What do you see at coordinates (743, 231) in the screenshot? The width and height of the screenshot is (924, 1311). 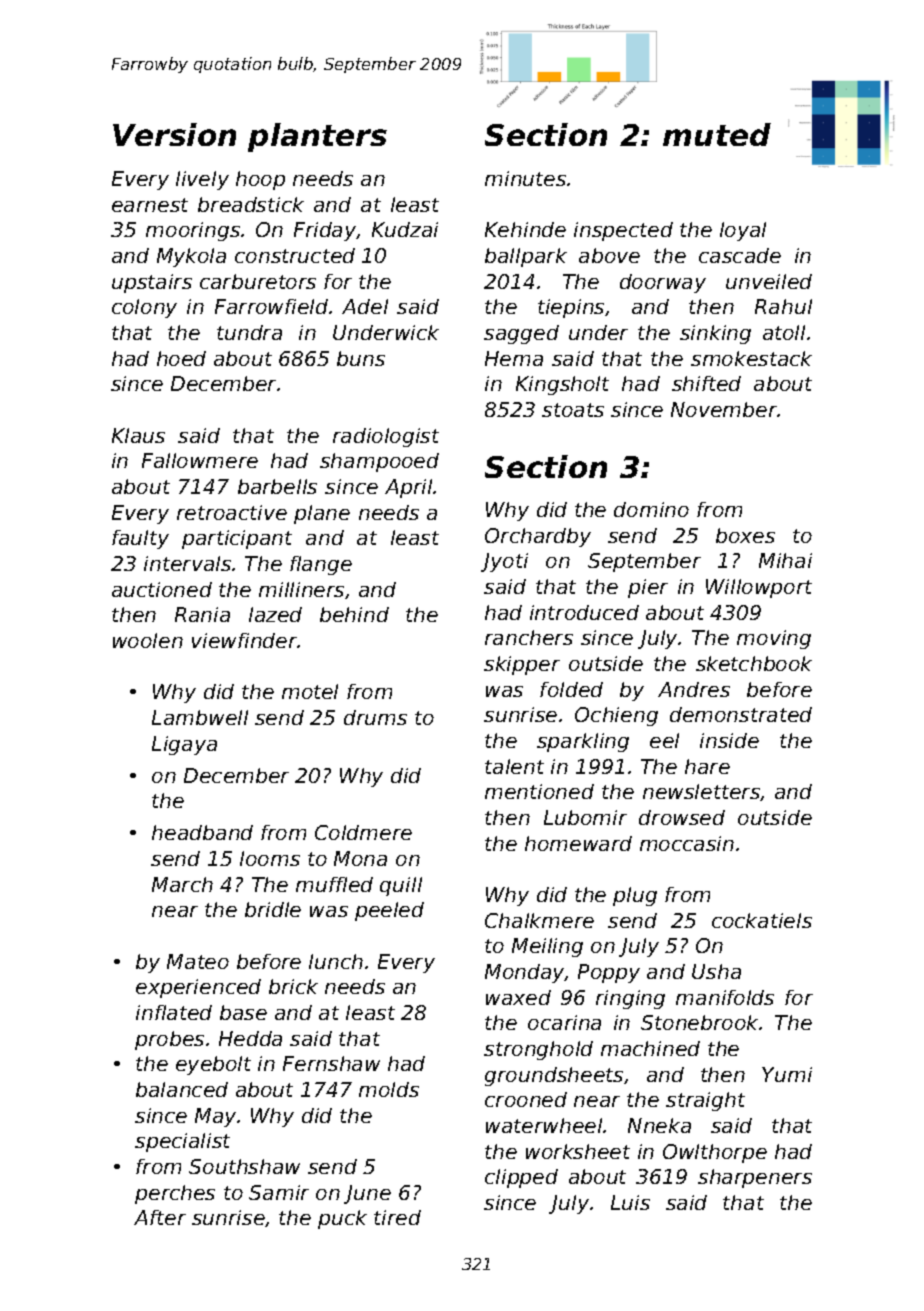 I see `loyal` at bounding box center [743, 231].
